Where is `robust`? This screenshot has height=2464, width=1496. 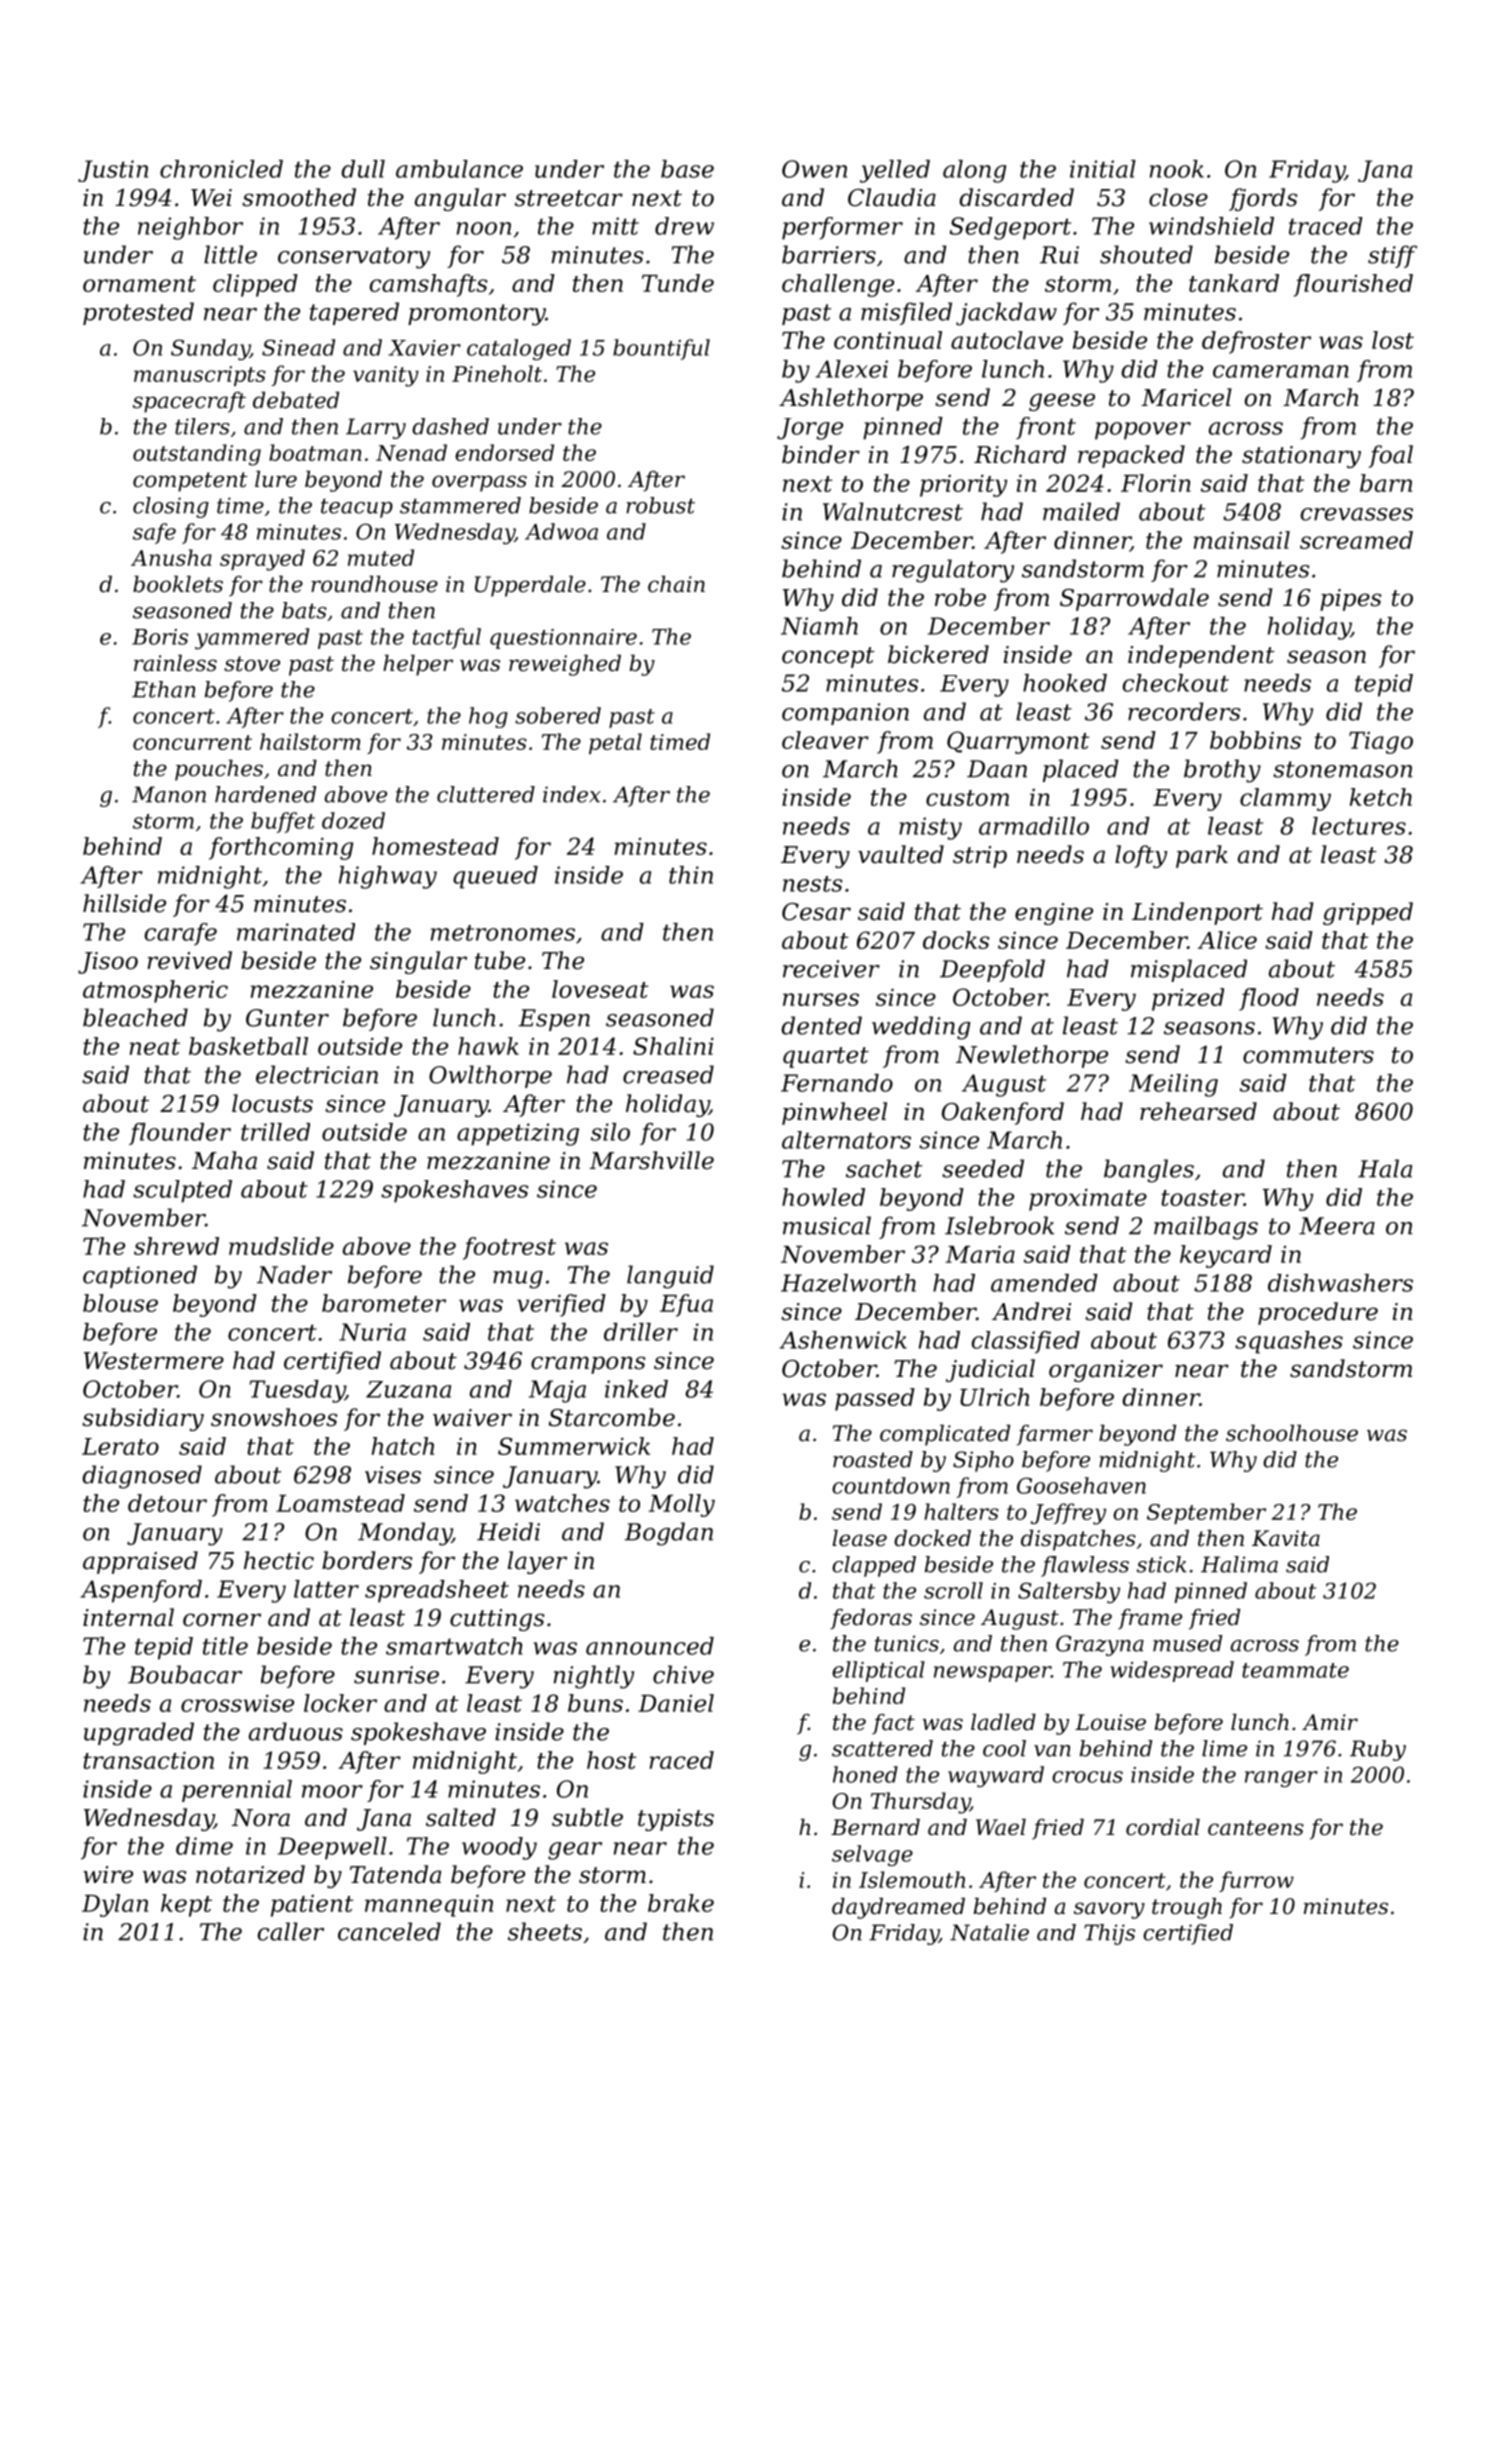
robust is located at coordinates (660, 505).
